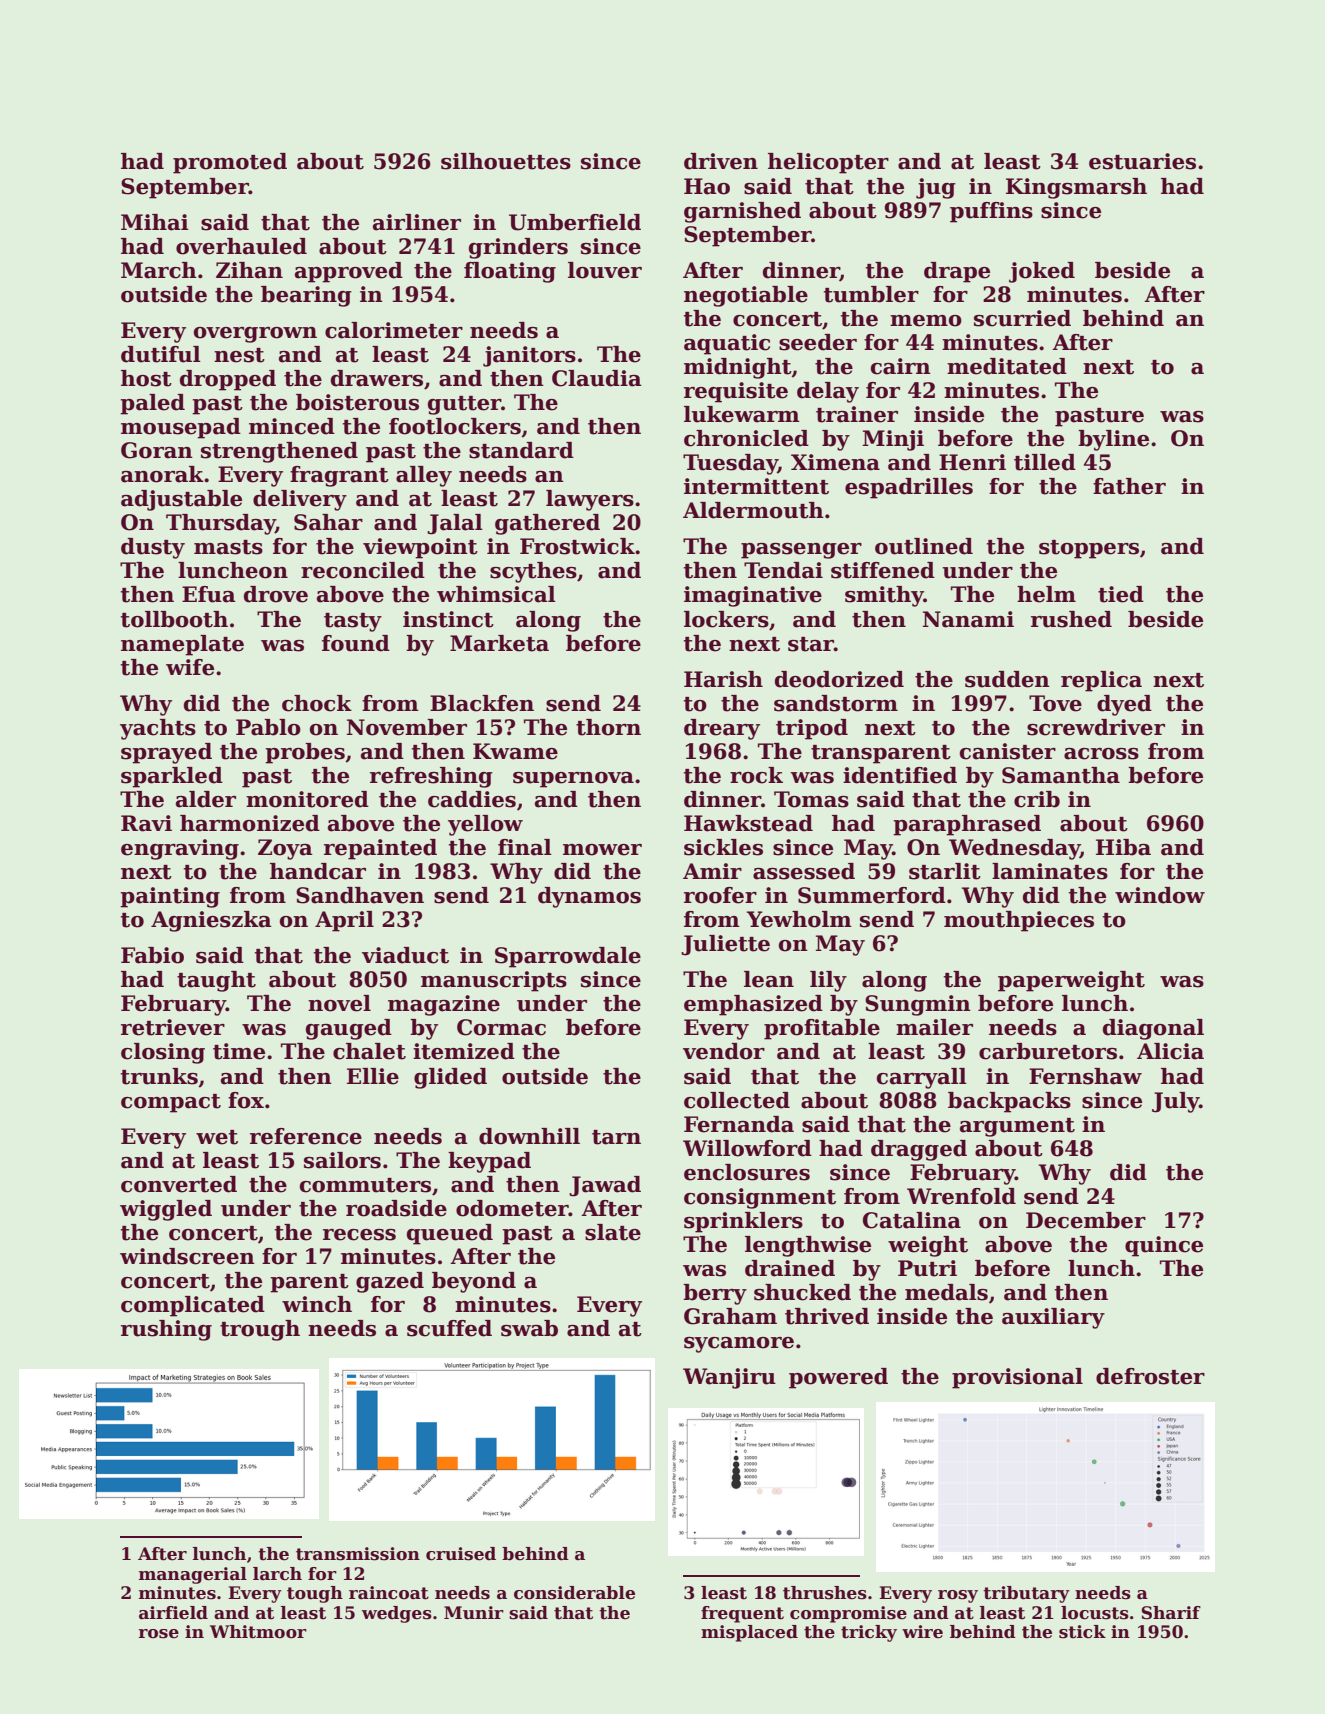  What do you see at coordinates (158, 729) in the screenshot?
I see `yachts` at bounding box center [158, 729].
